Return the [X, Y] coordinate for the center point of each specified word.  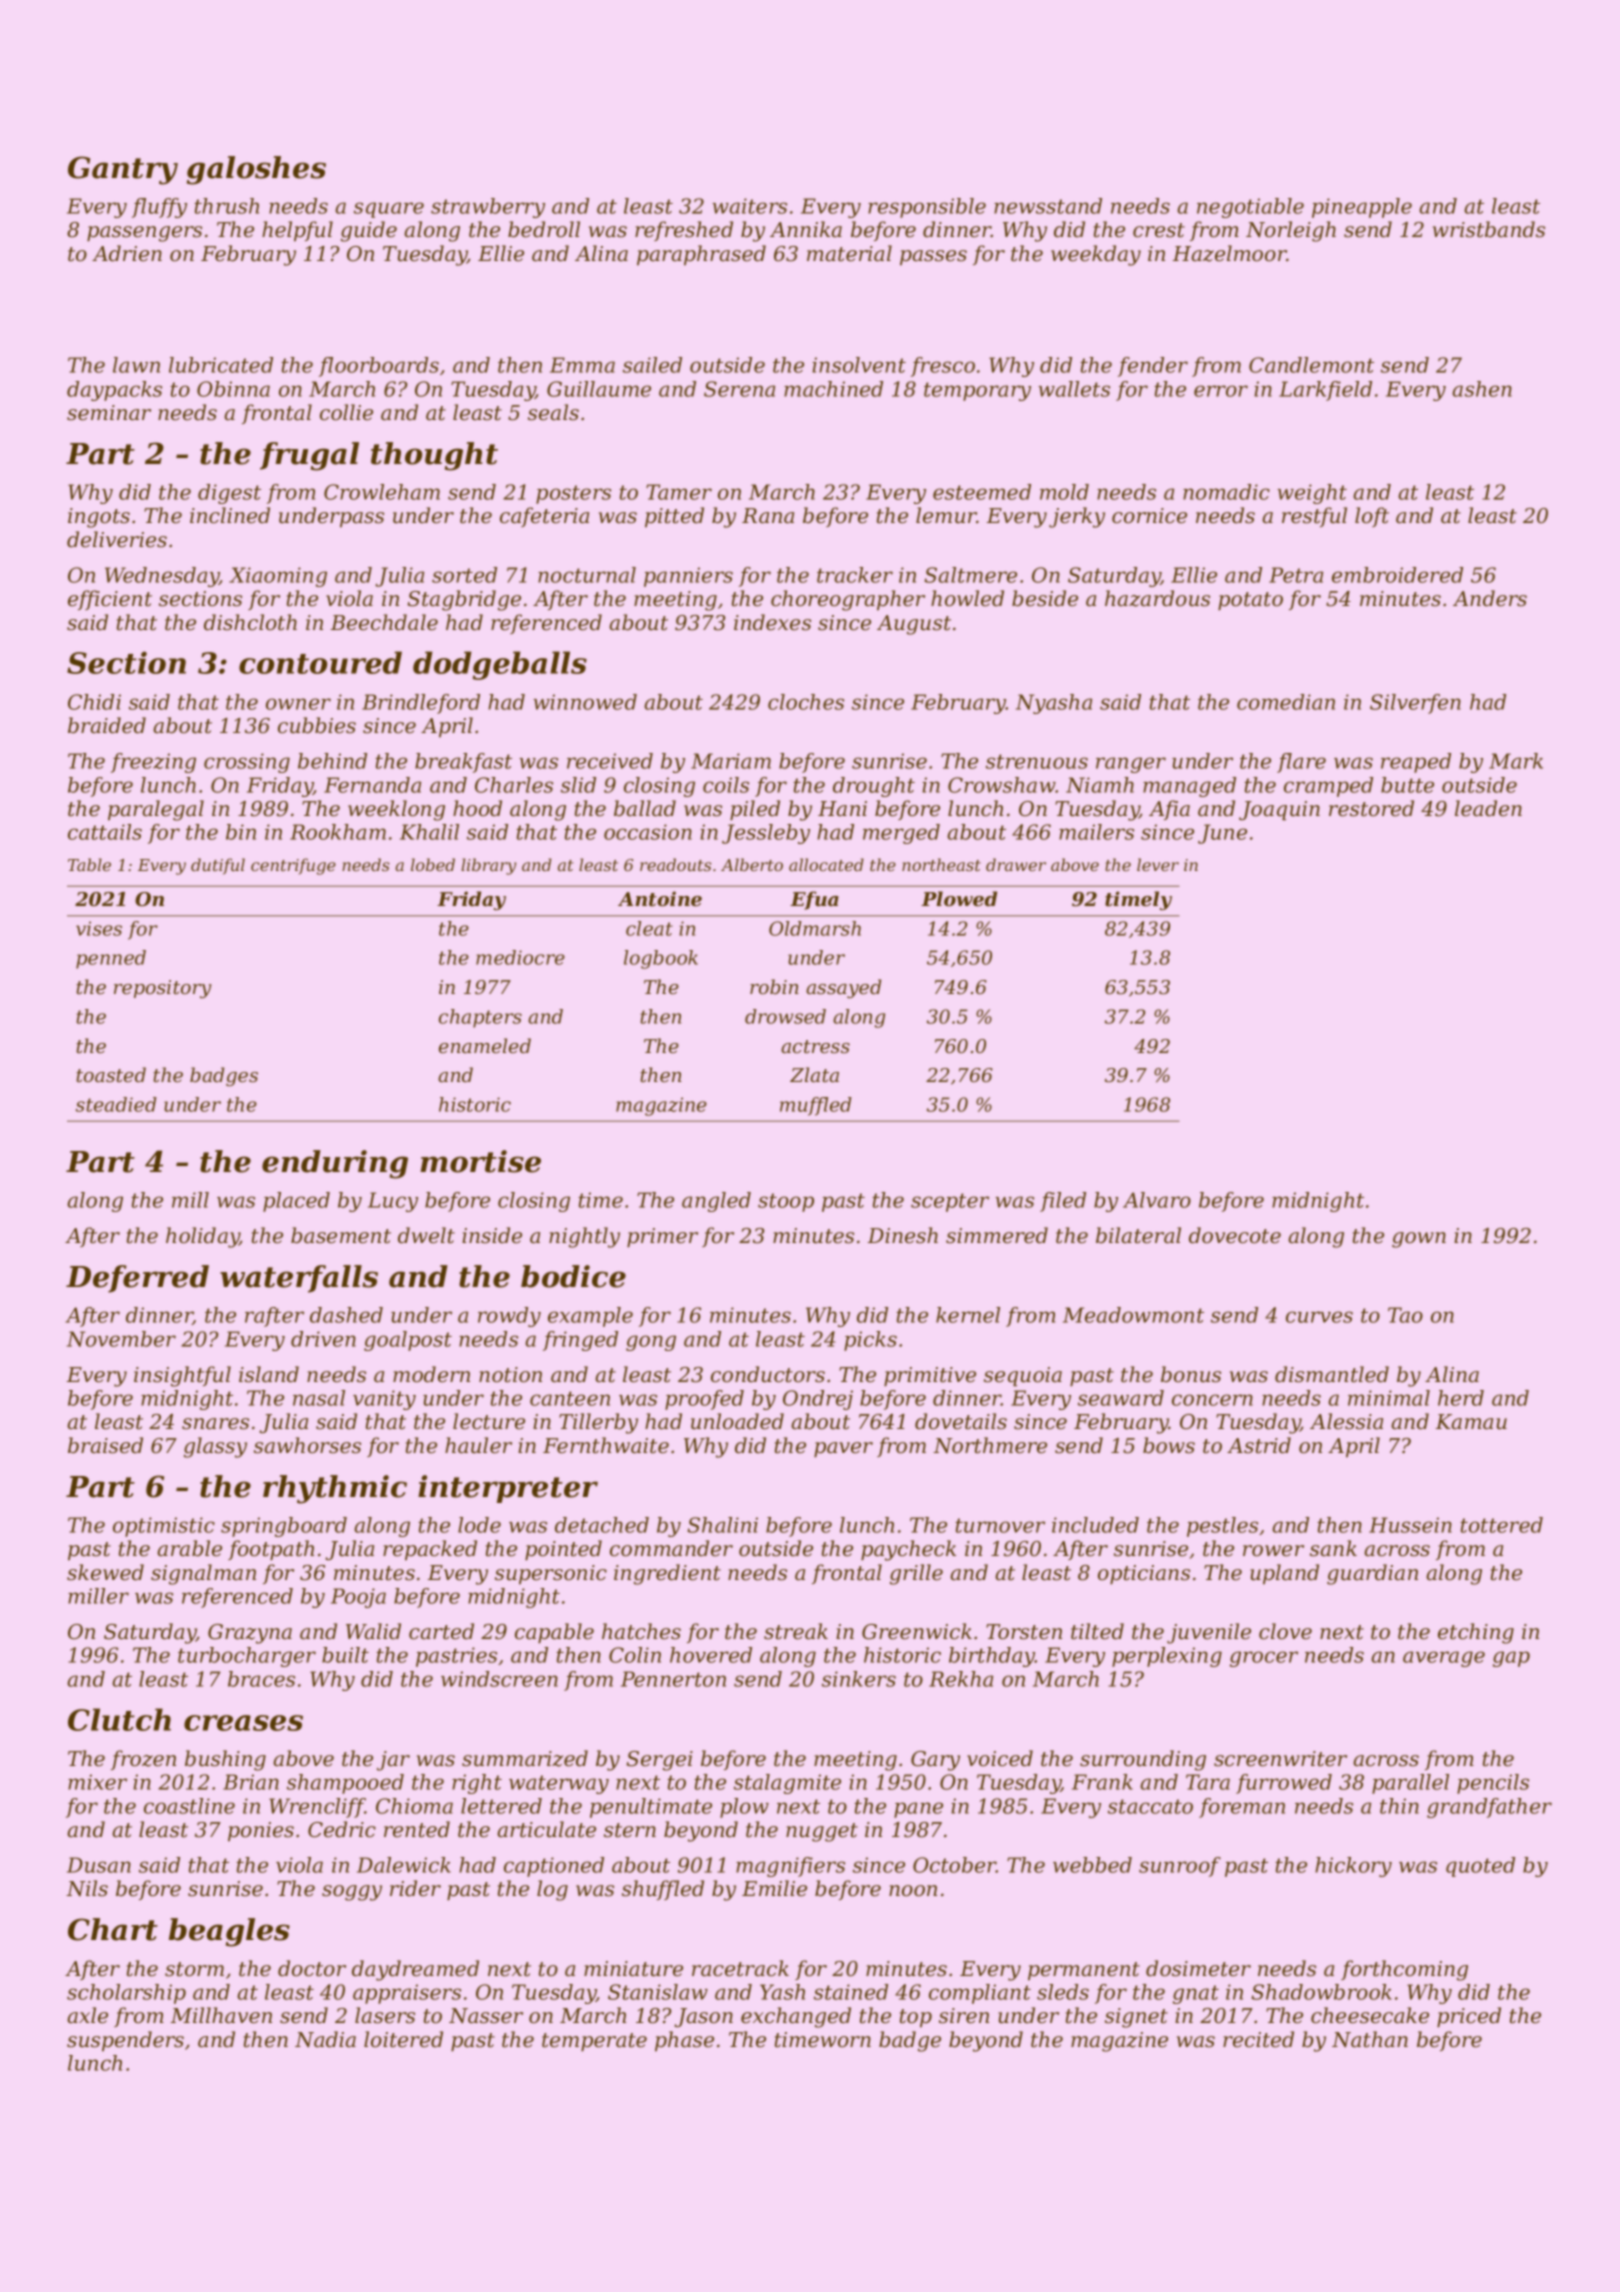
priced [1469, 2017]
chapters [480, 1018]
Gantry [123, 170]
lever [1158, 864]
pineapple [1362, 208]
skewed [105, 1572]
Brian [251, 1782]
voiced [1000, 1758]
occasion [648, 832]
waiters [749, 206]
